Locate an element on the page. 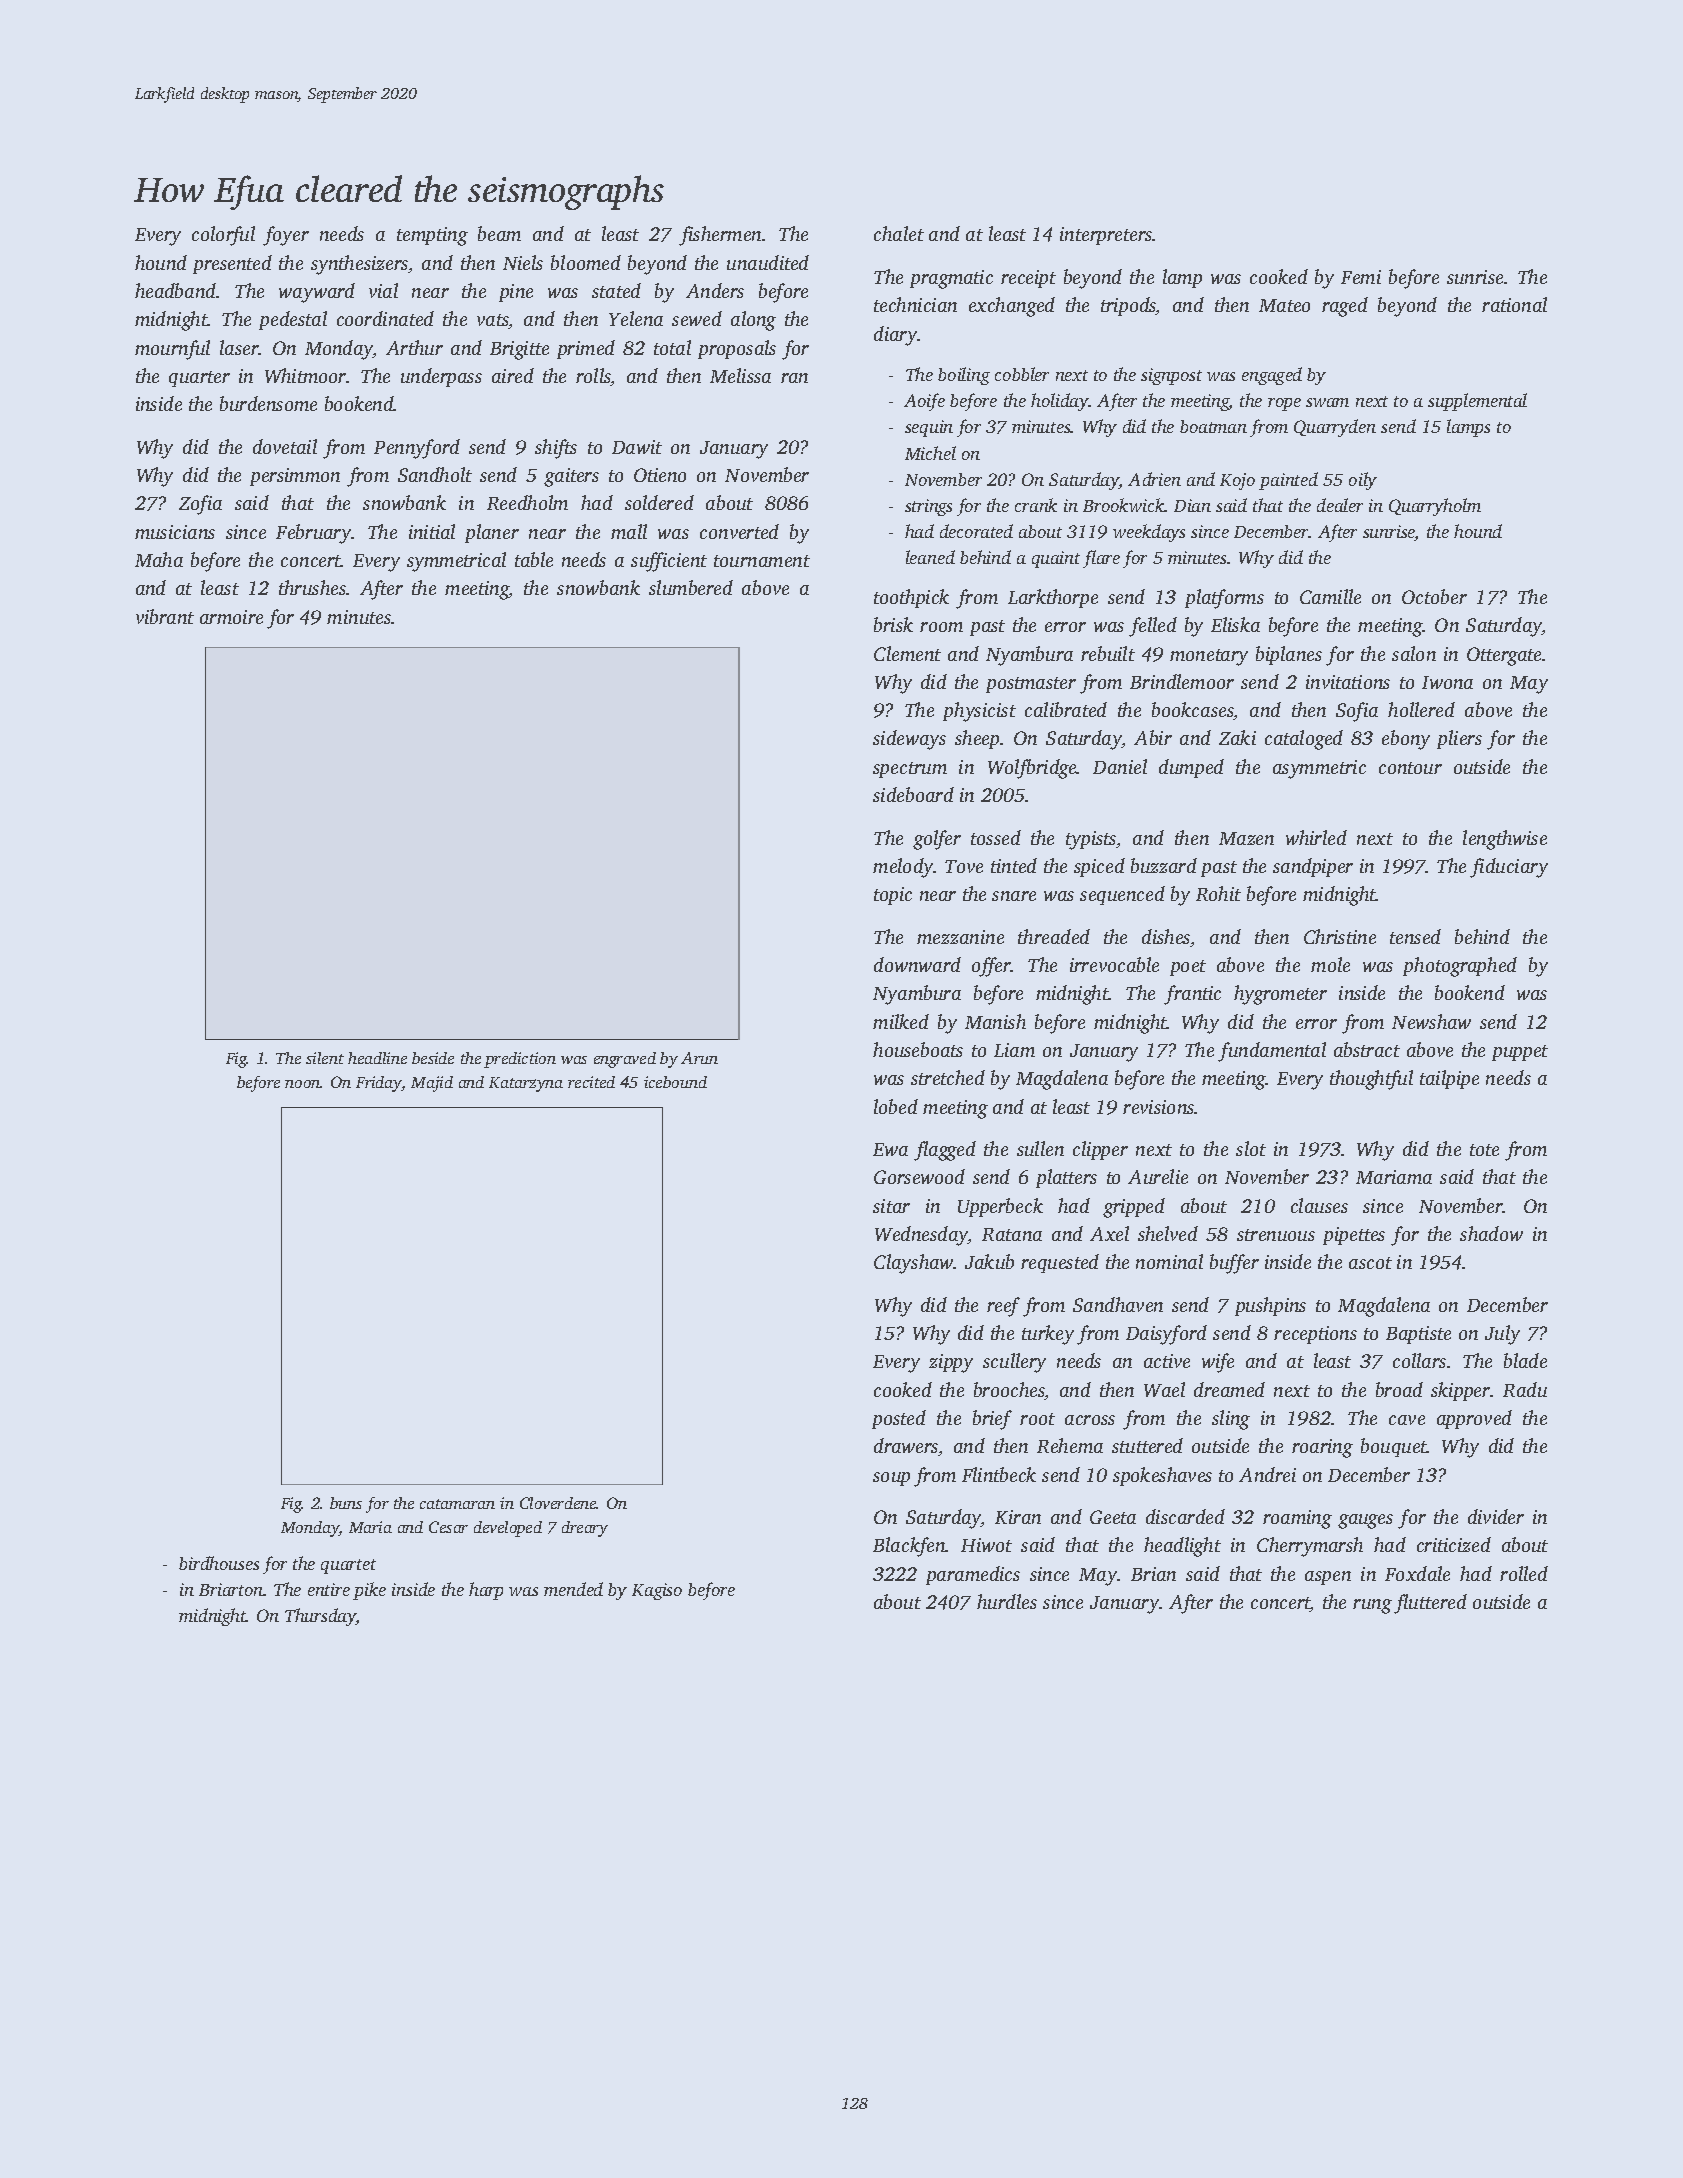 This image has width=1683, height=2178. colorful is located at coordinates (223, 236).
